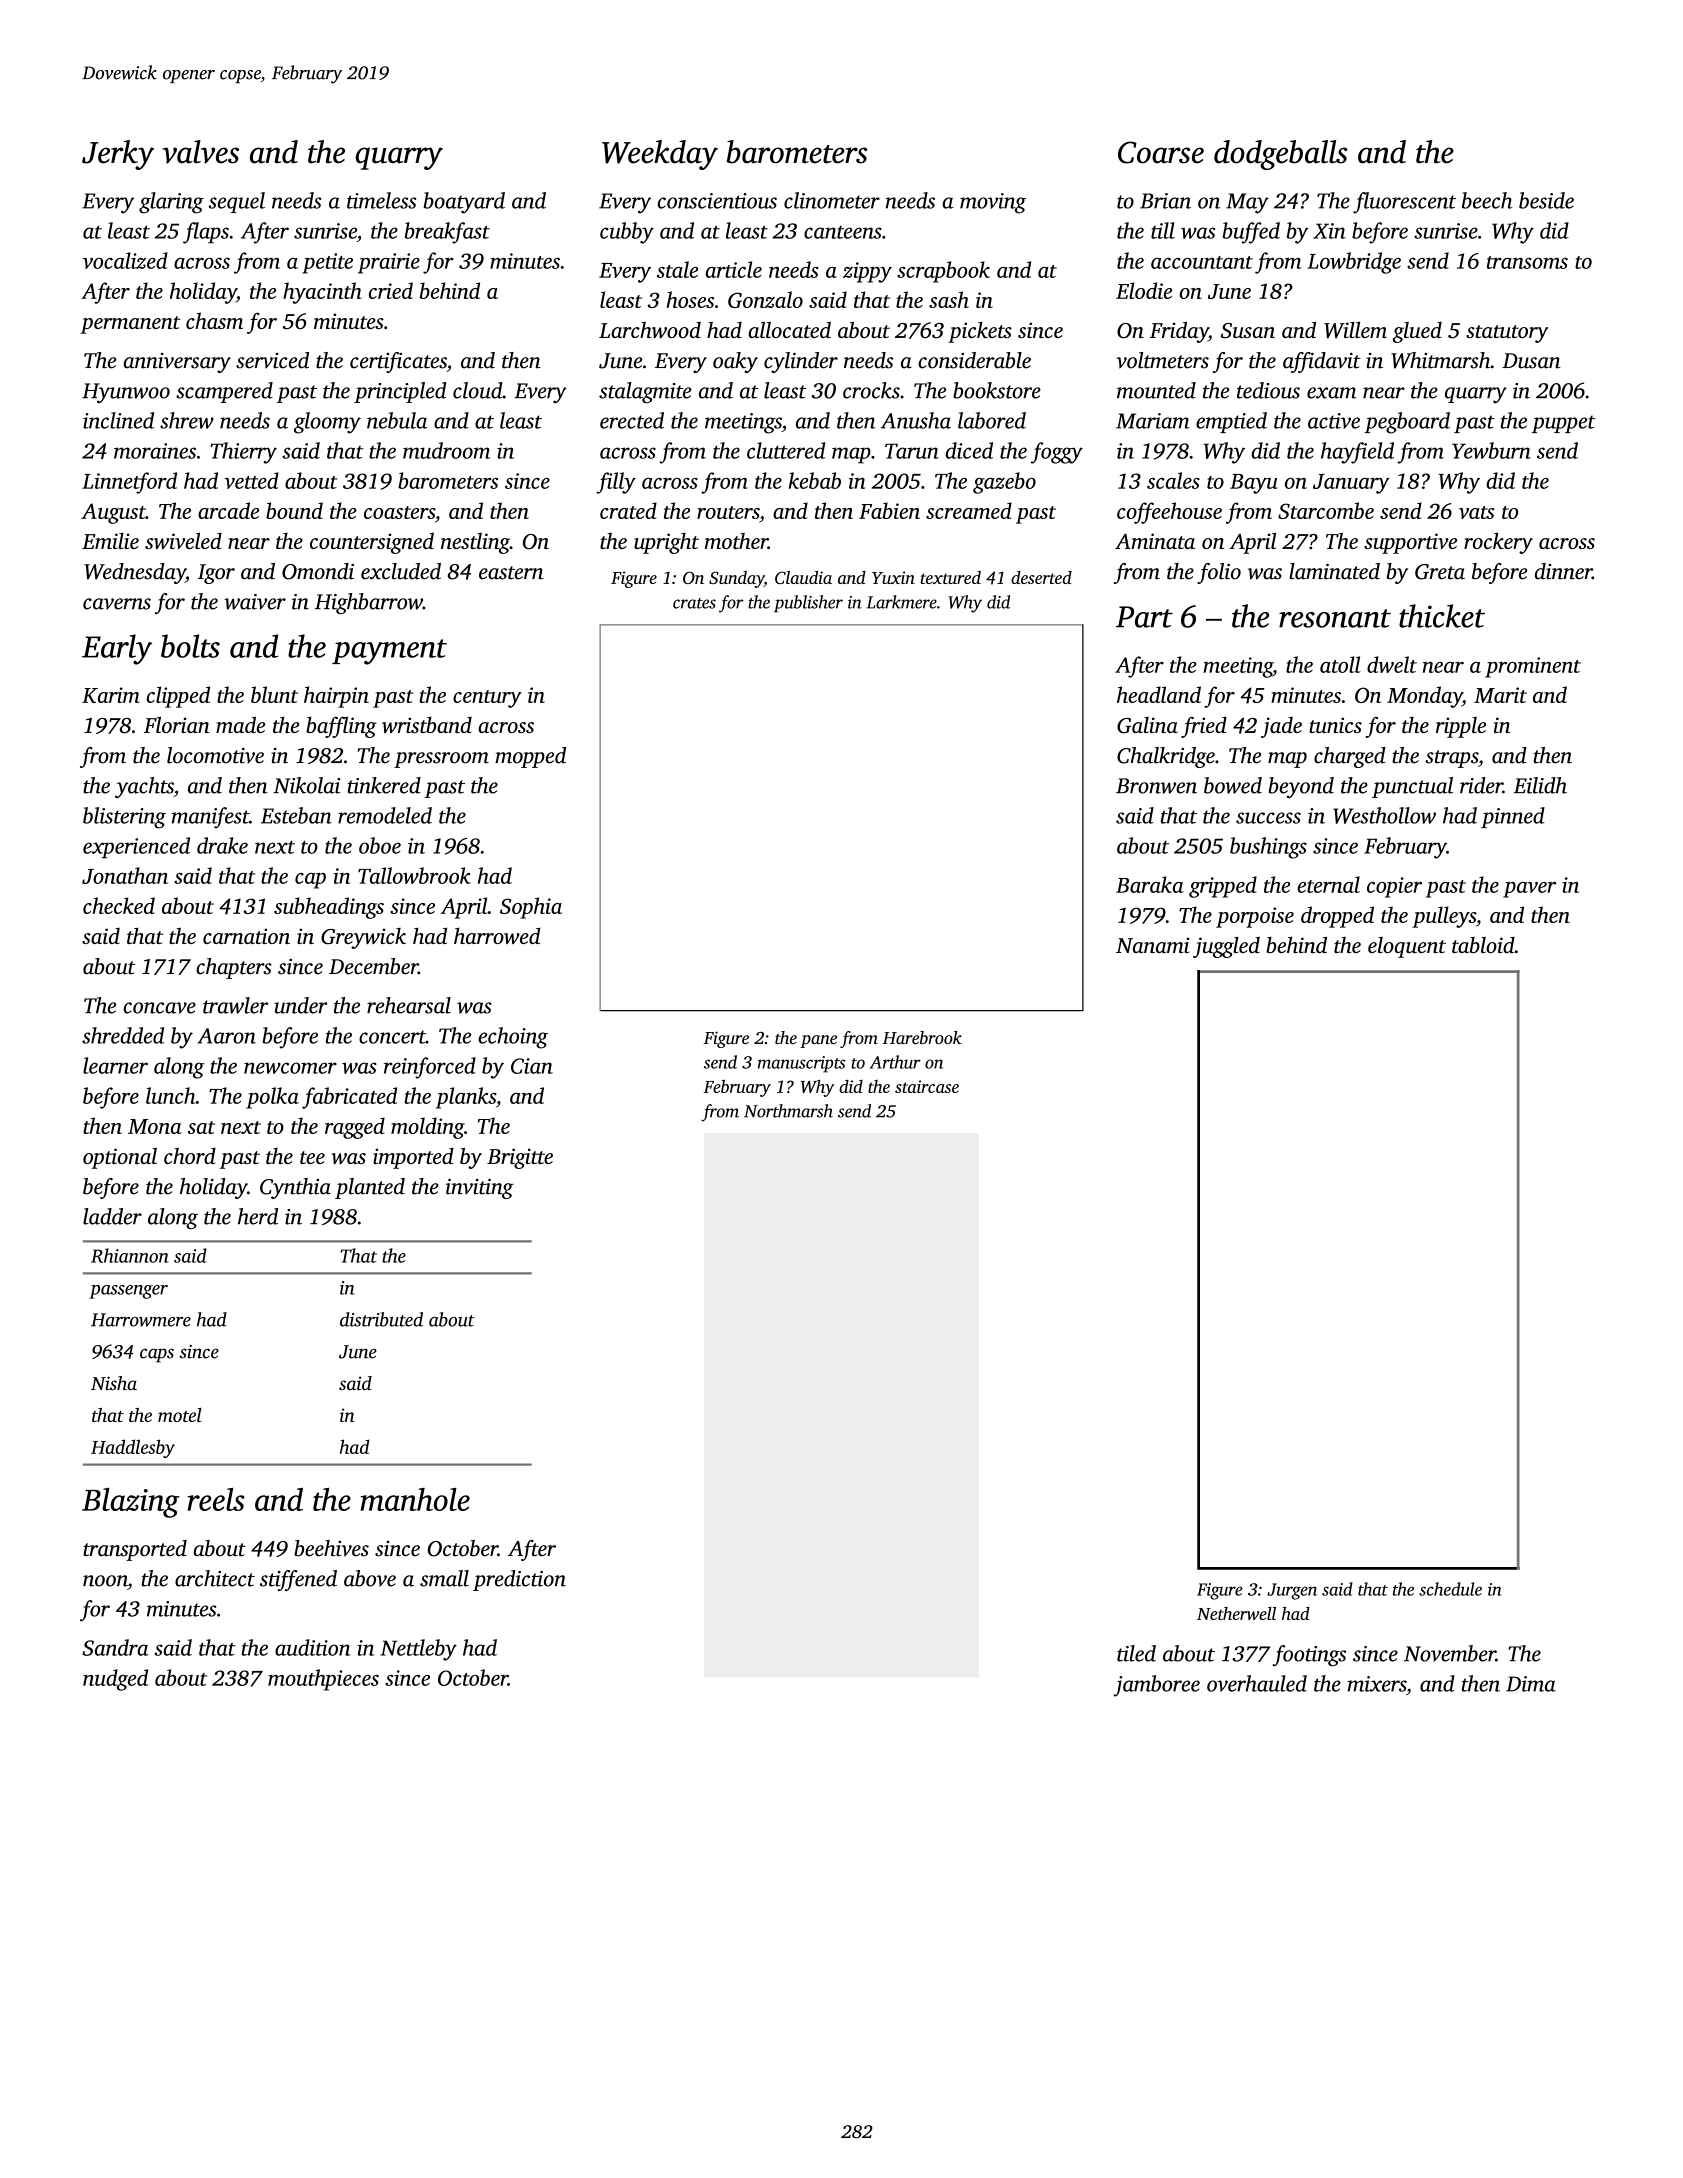 This screenshot has height=2178, width=1683. What do you see at coordinates (1483, 945) in the screenshot?
I see `tabloid` at bounding box center [1483, 945].
